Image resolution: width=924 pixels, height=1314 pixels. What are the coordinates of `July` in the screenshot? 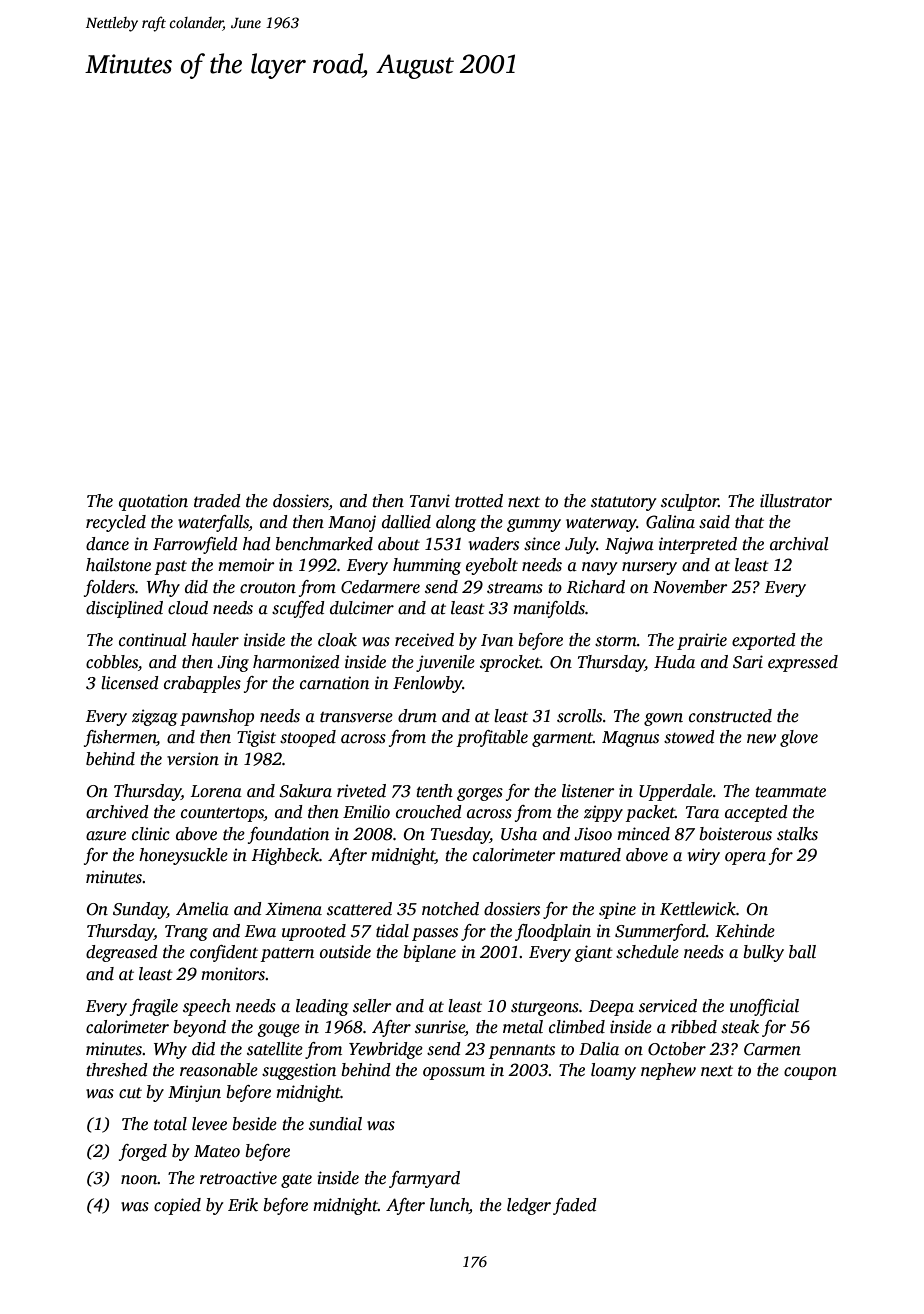 It's located at (581, 545).
